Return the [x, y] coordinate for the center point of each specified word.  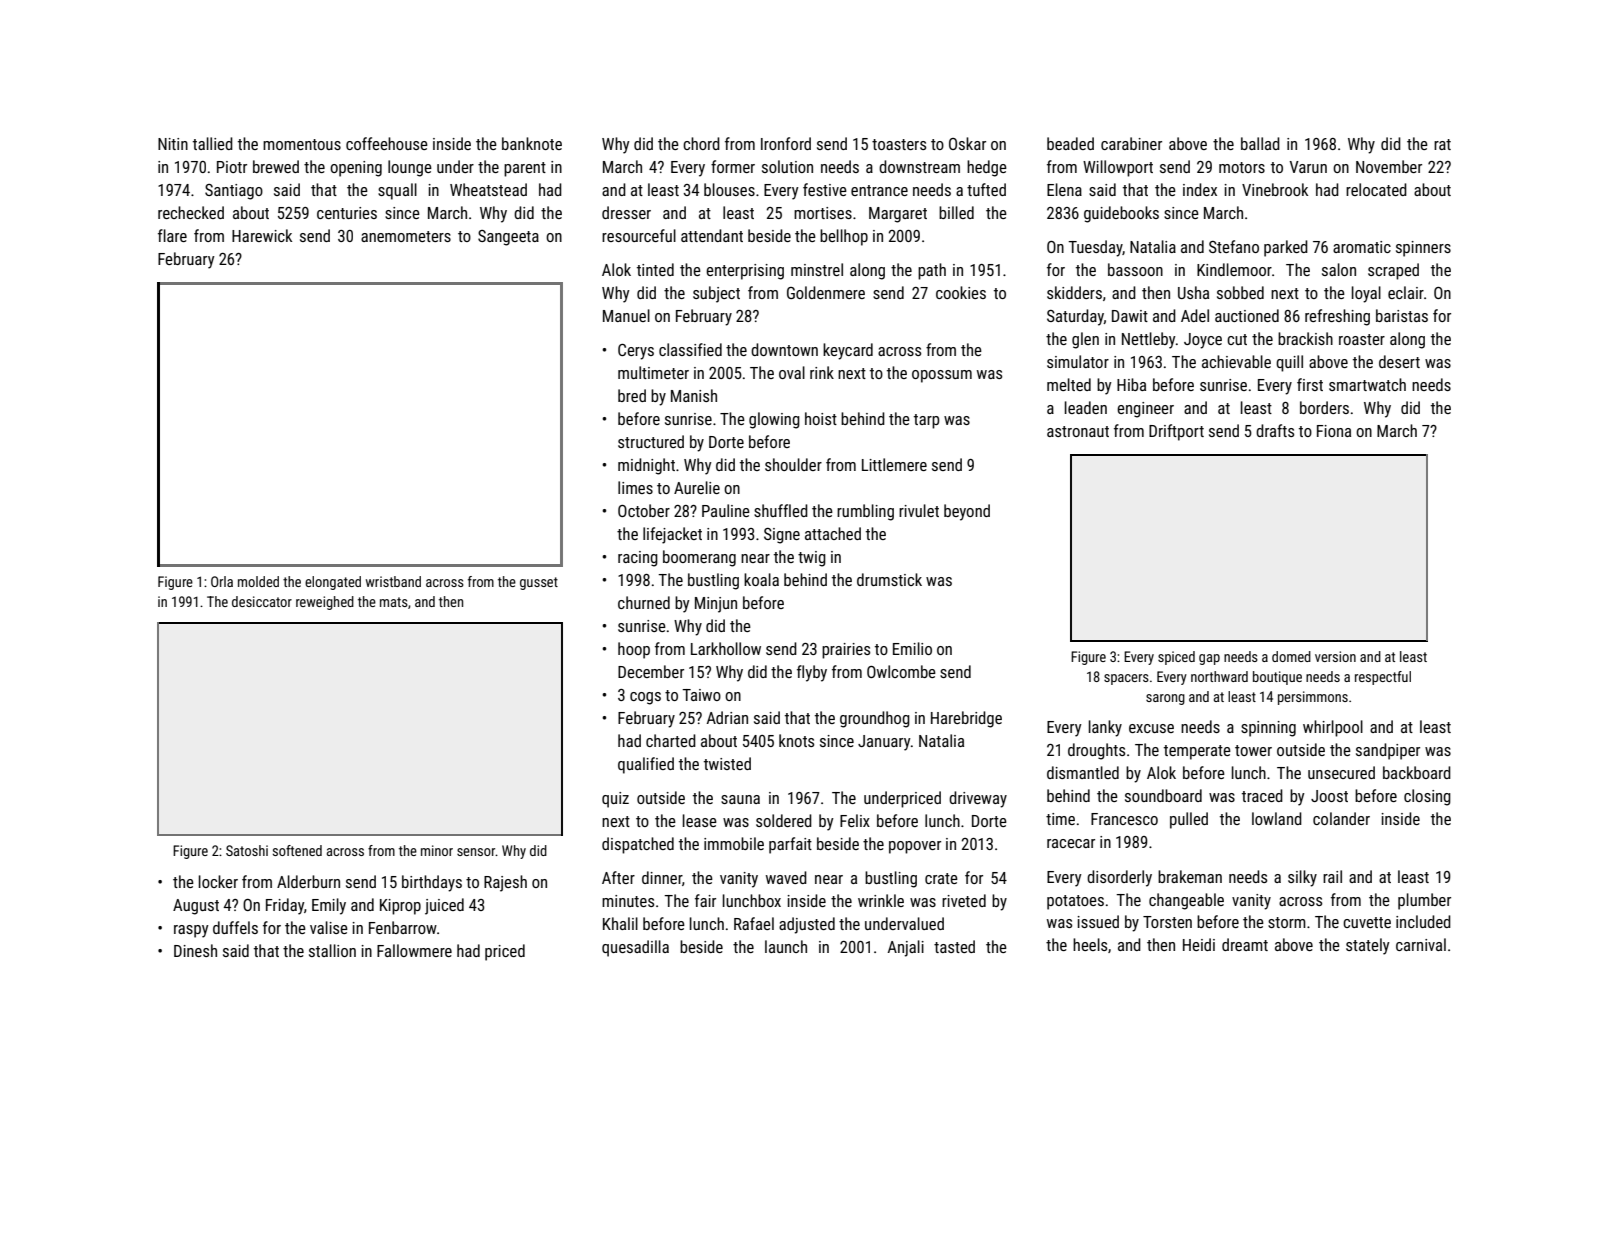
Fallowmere [414, 950]
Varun [1308, 167]
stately [1368, 946]
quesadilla [635, 948]
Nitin [173, 144]
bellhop [844, 237]
